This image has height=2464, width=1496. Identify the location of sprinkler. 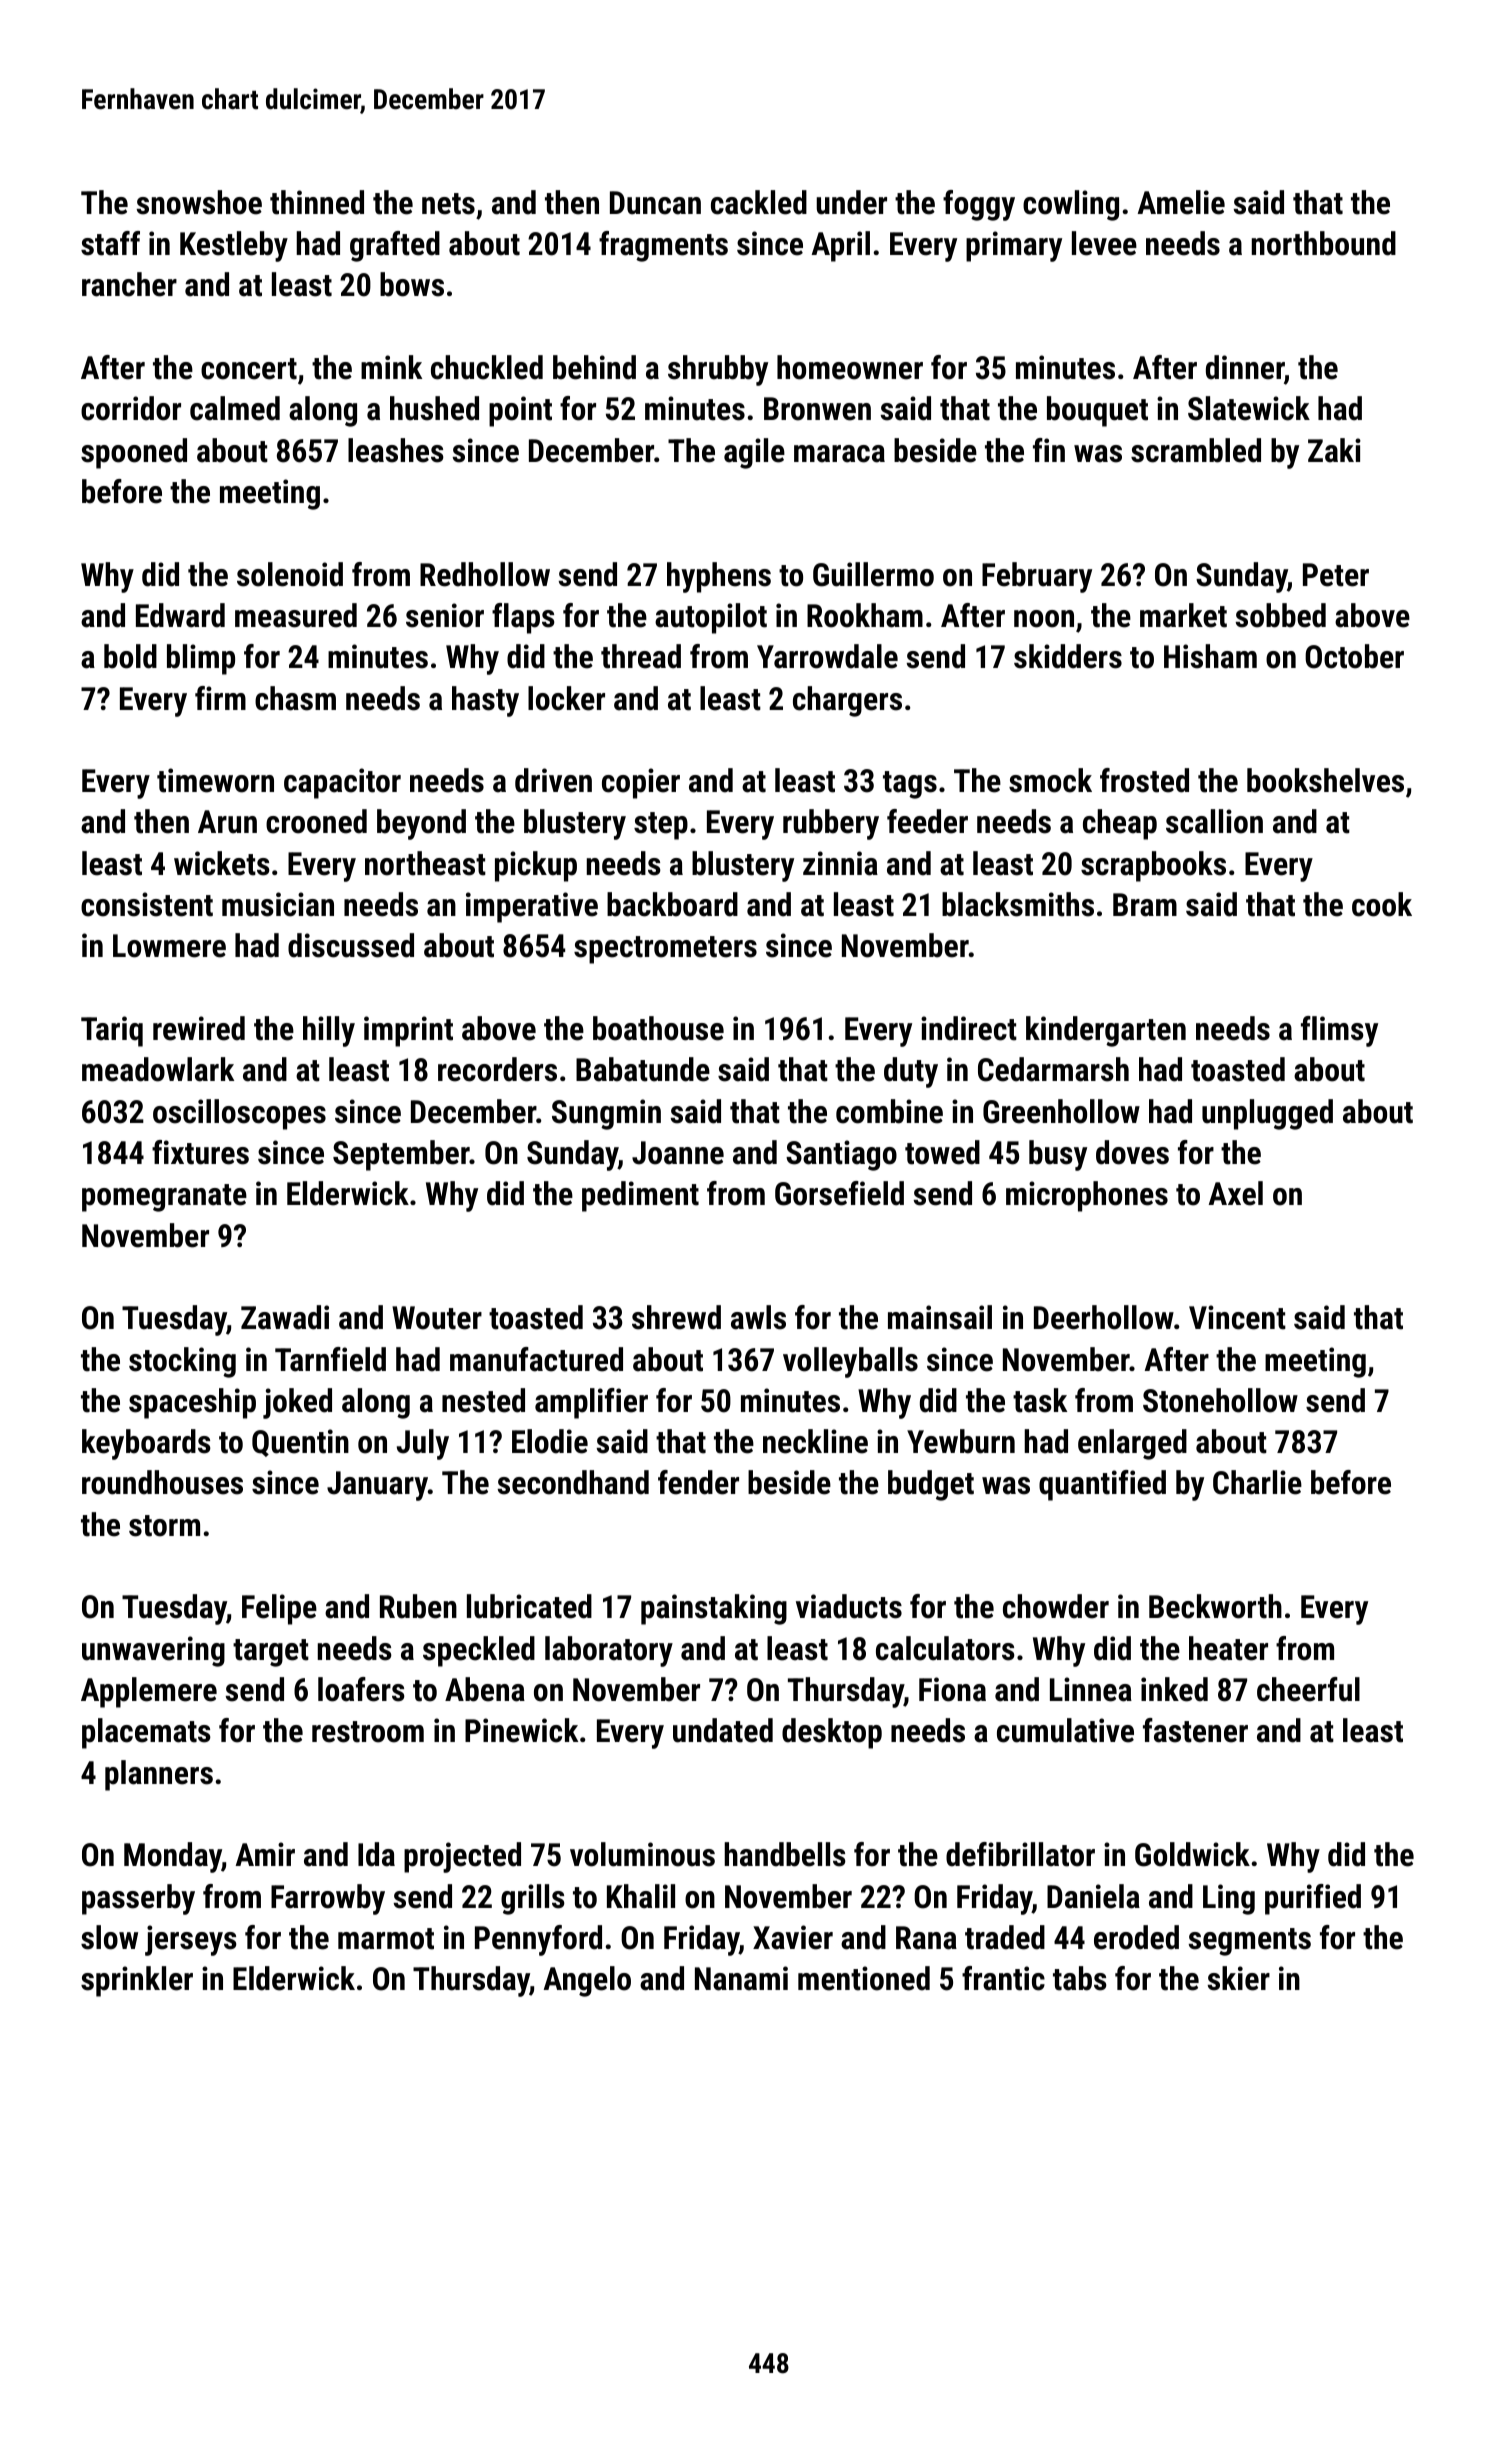
(137, 1981).
